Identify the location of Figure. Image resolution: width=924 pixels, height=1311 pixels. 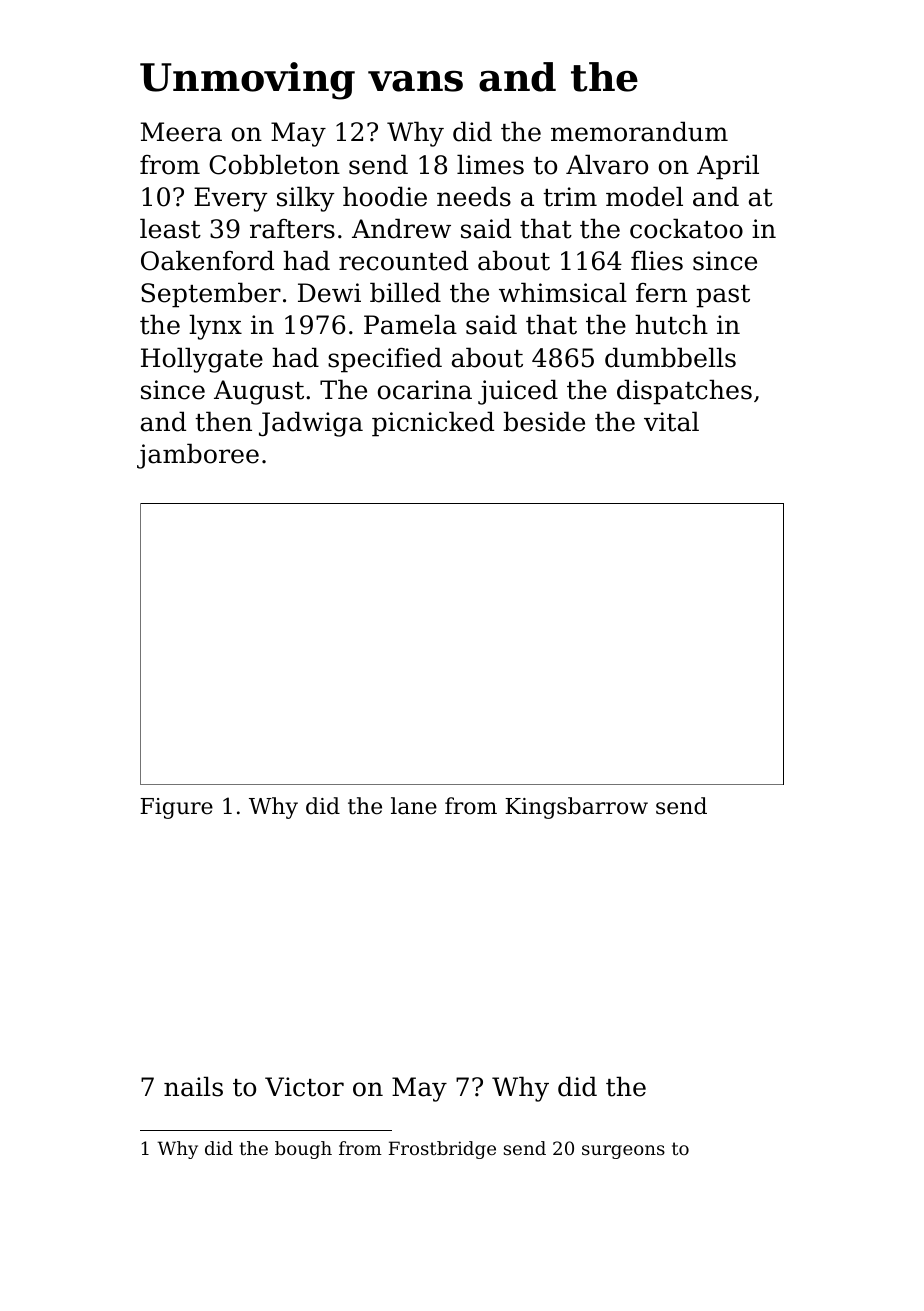
(176, 808).
